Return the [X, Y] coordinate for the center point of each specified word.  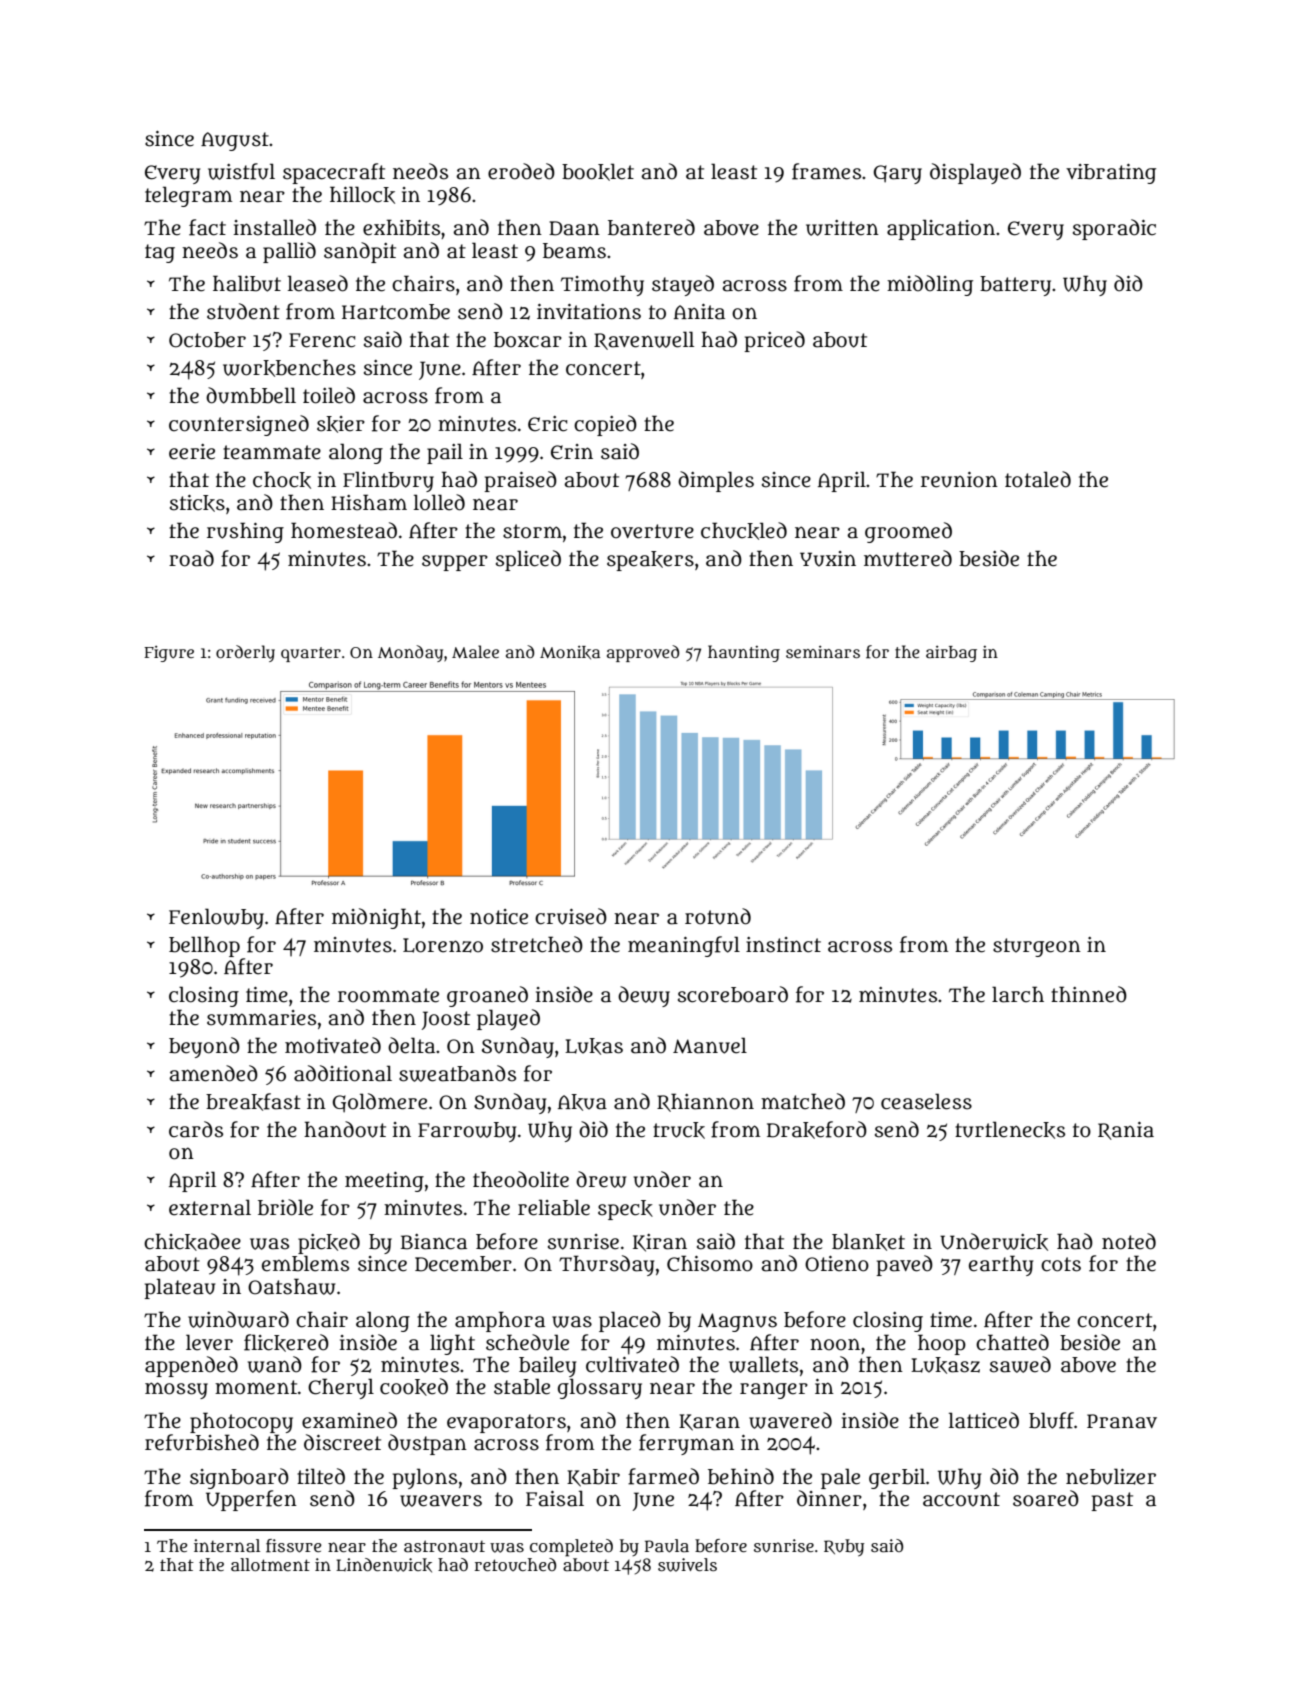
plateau [179, 1288]
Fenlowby [216, 918]
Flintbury [388, 481]
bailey [547, 1366]
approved [643, 653]
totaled [1038, 479]
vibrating [1111, 174]
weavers [441, 1501]
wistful [241, 171]
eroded [521, 171]
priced [774, 341]
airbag [951, 654]
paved [904, 1265]
